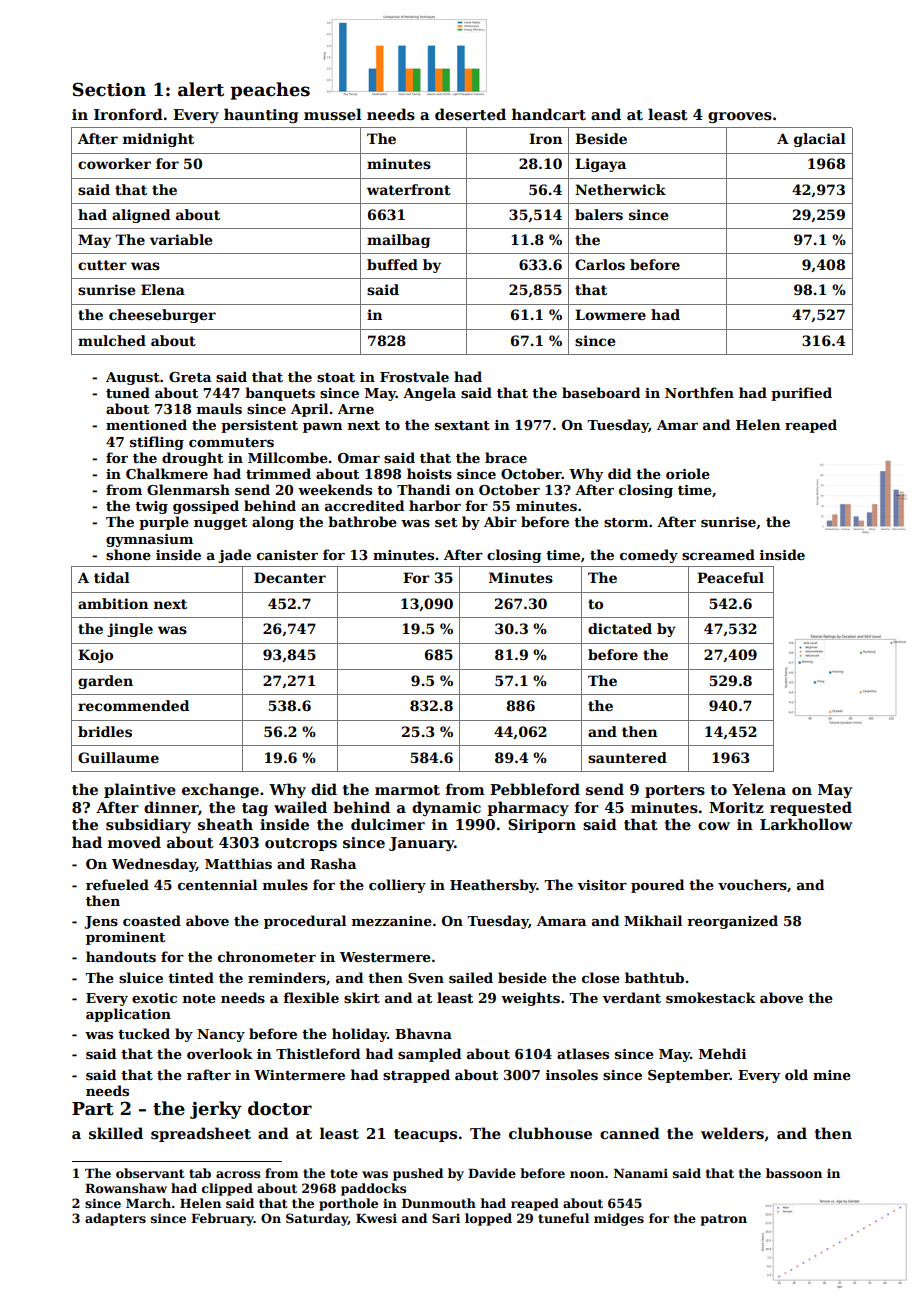 This screenshot has width=924, height=1308. I want to click on tidal, so click(112, 577).
